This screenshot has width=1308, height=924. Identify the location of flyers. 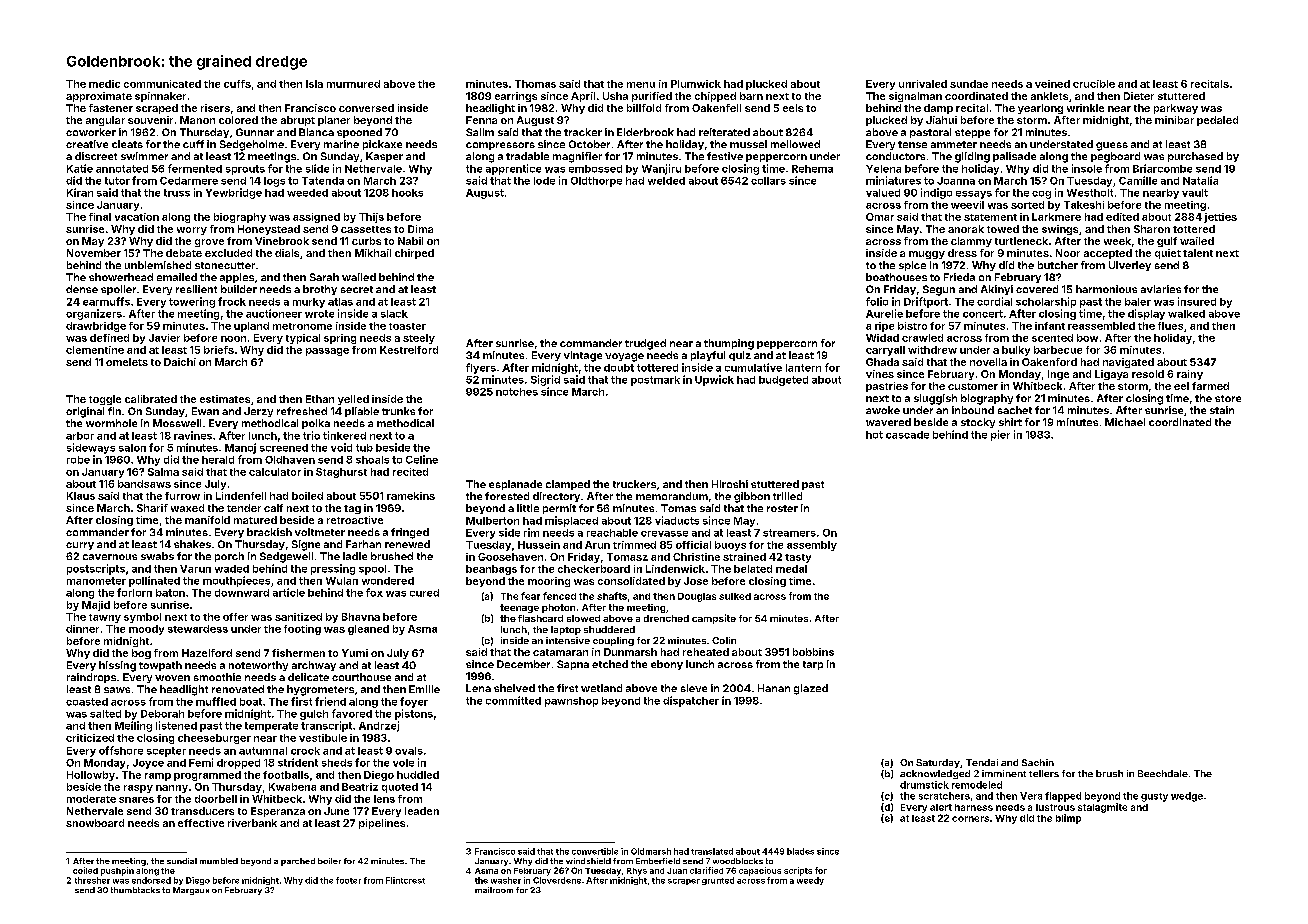
(481, 368).
